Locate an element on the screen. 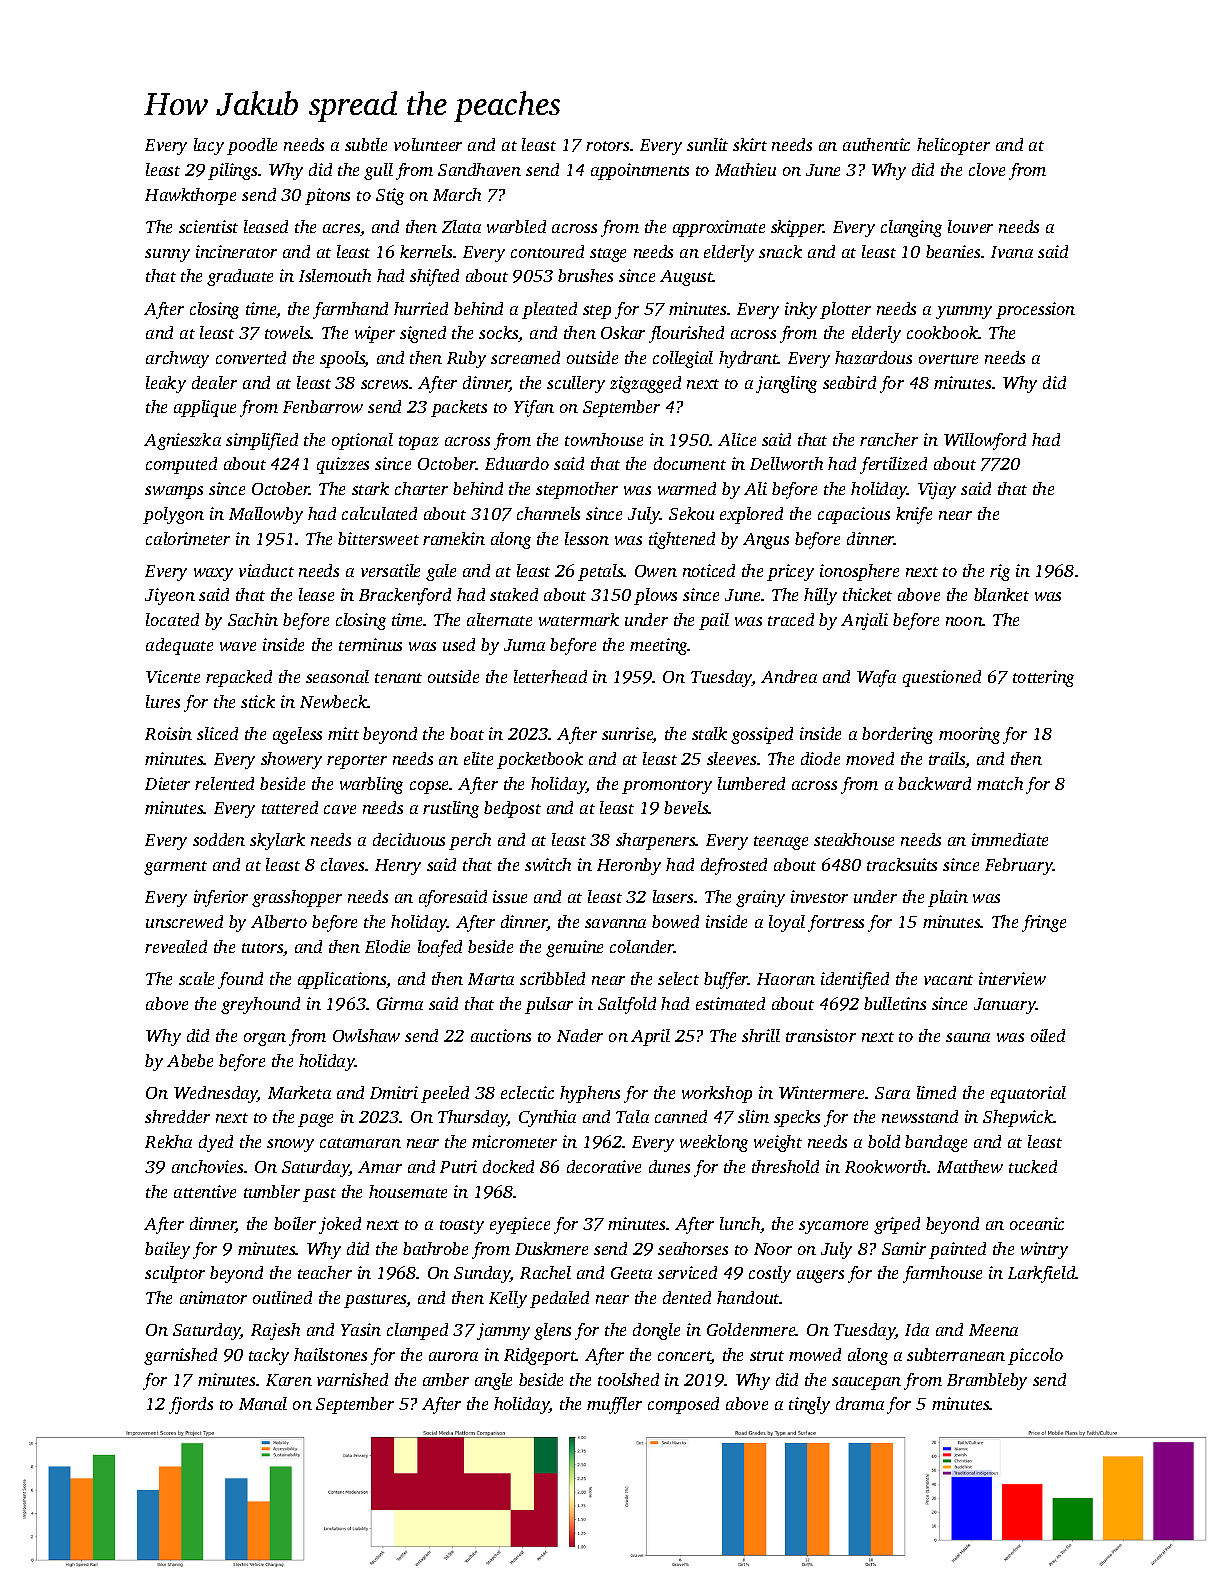 Image resolution: width=1228 pixels, height=1589 pixels. overture is located at coordinates (948, 359).
